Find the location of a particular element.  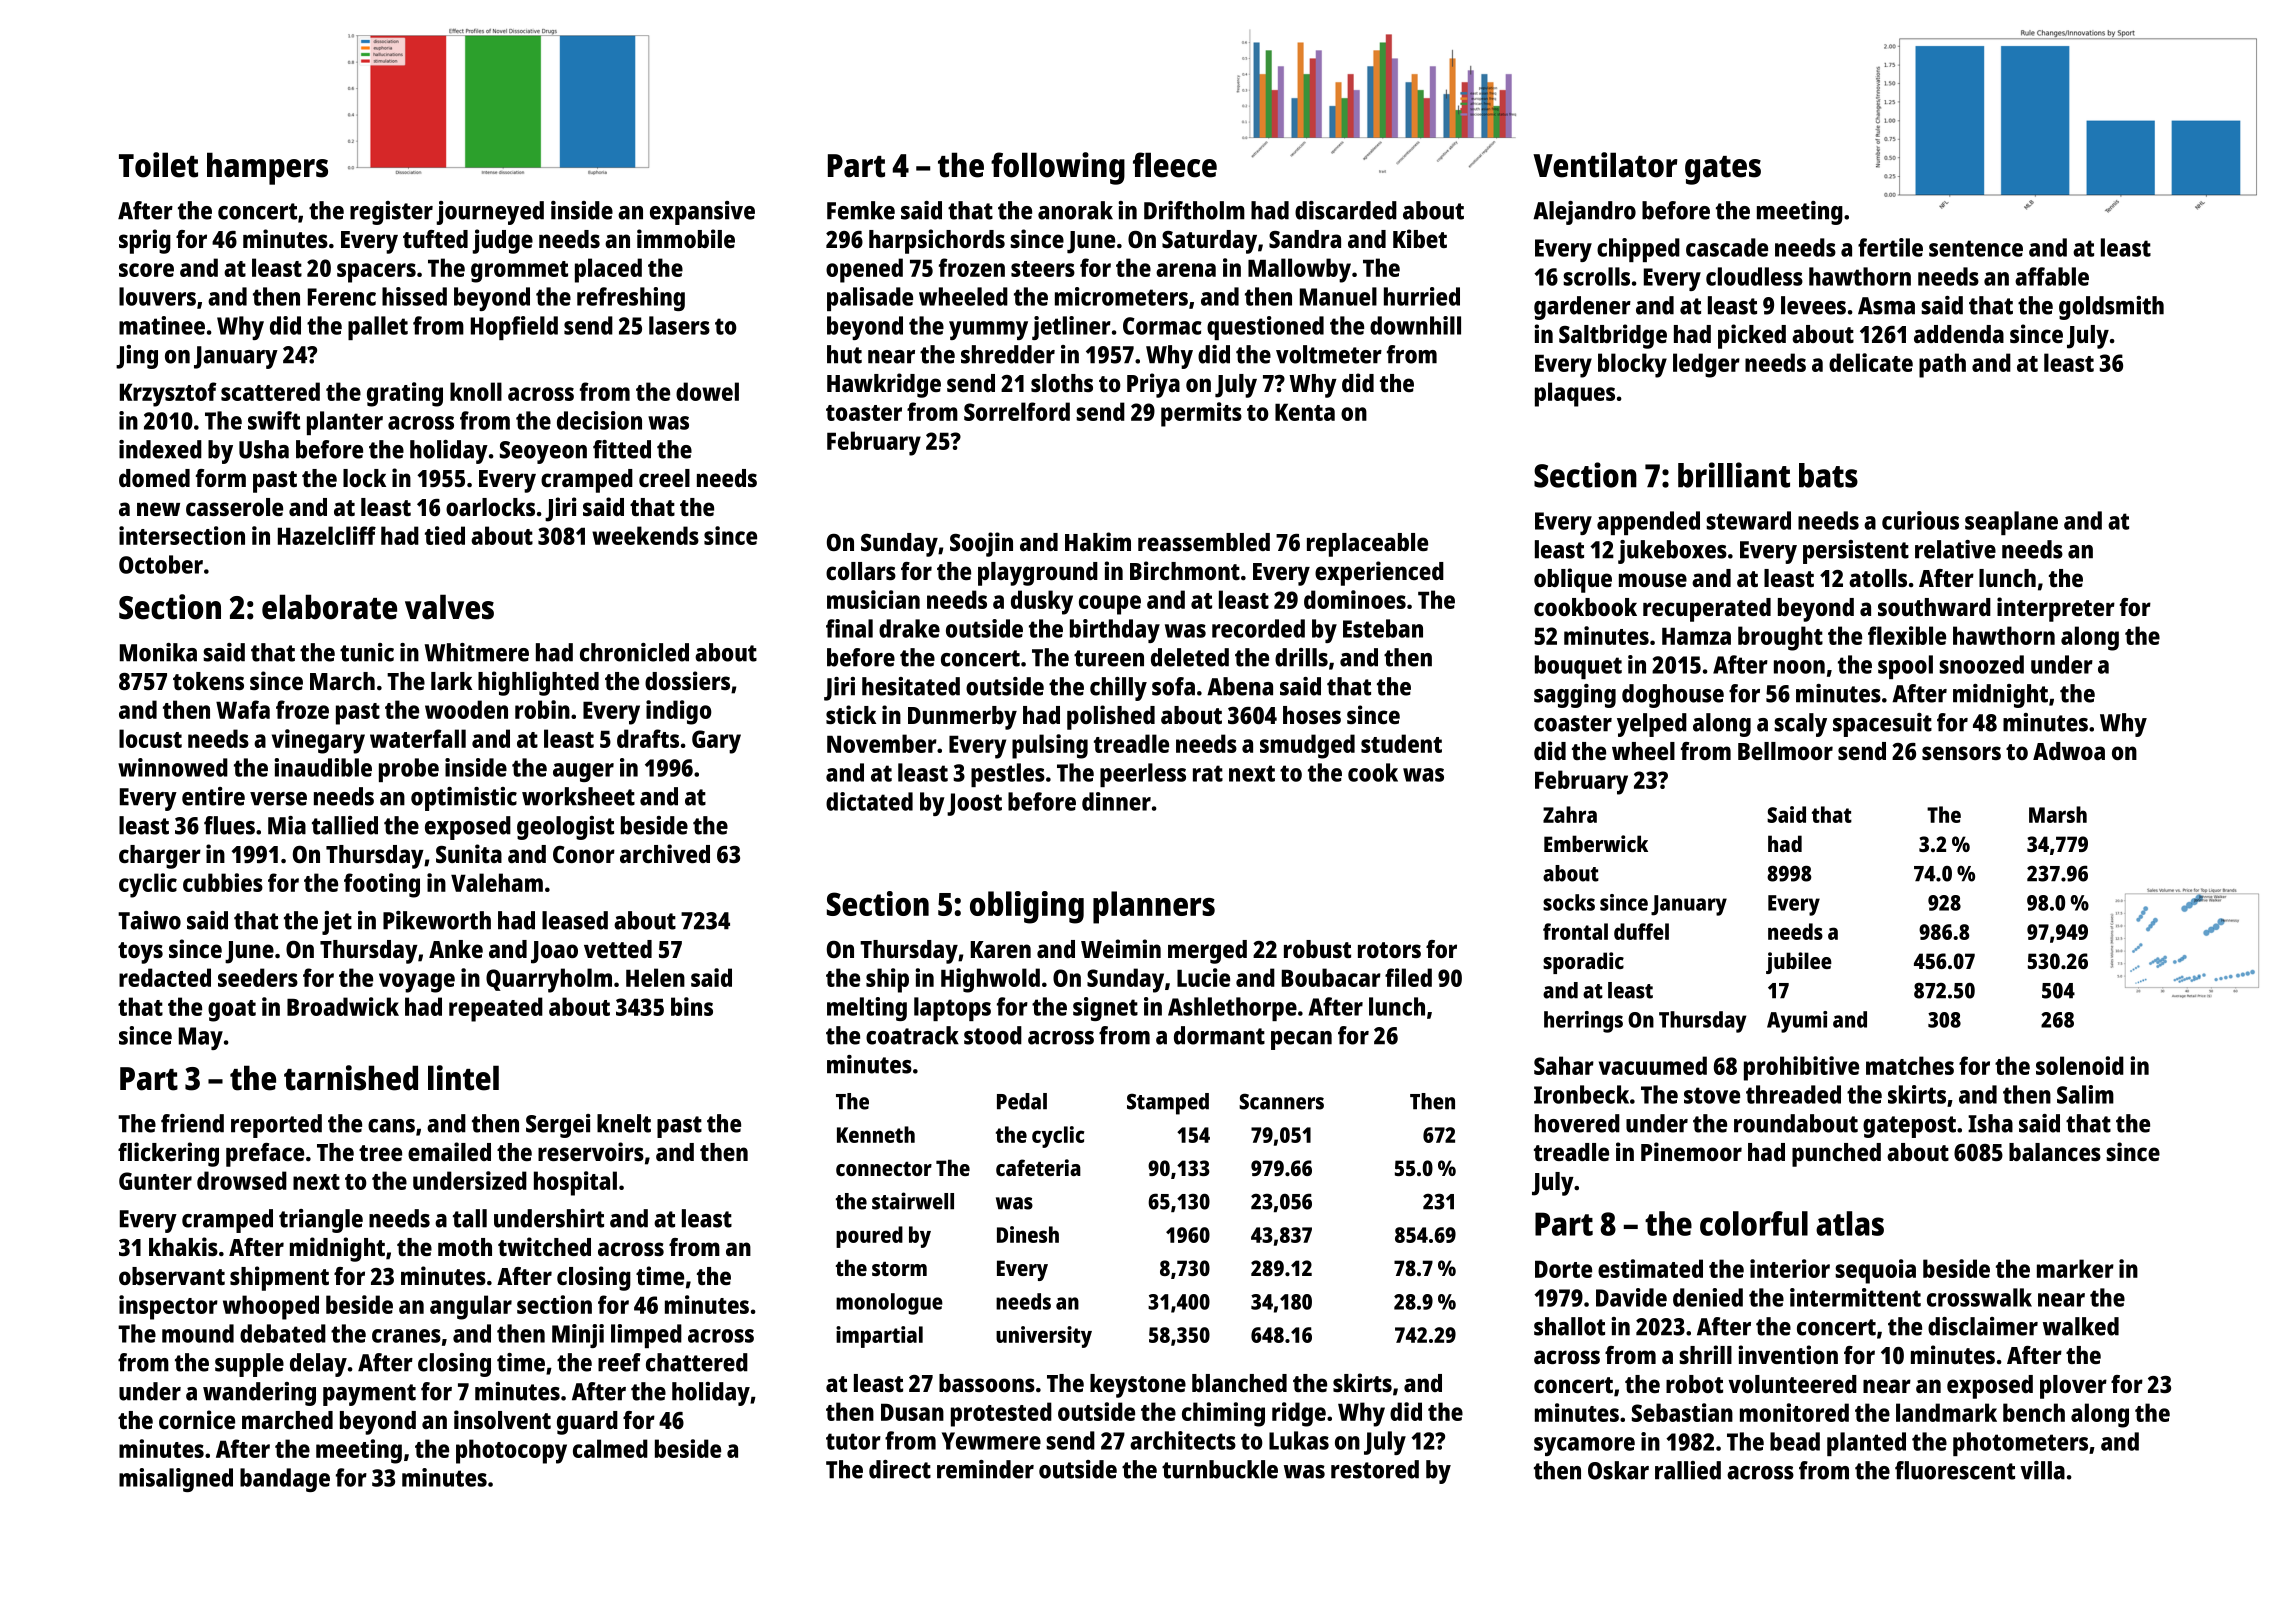

micrometers is located at coordinates (1121, 296).
